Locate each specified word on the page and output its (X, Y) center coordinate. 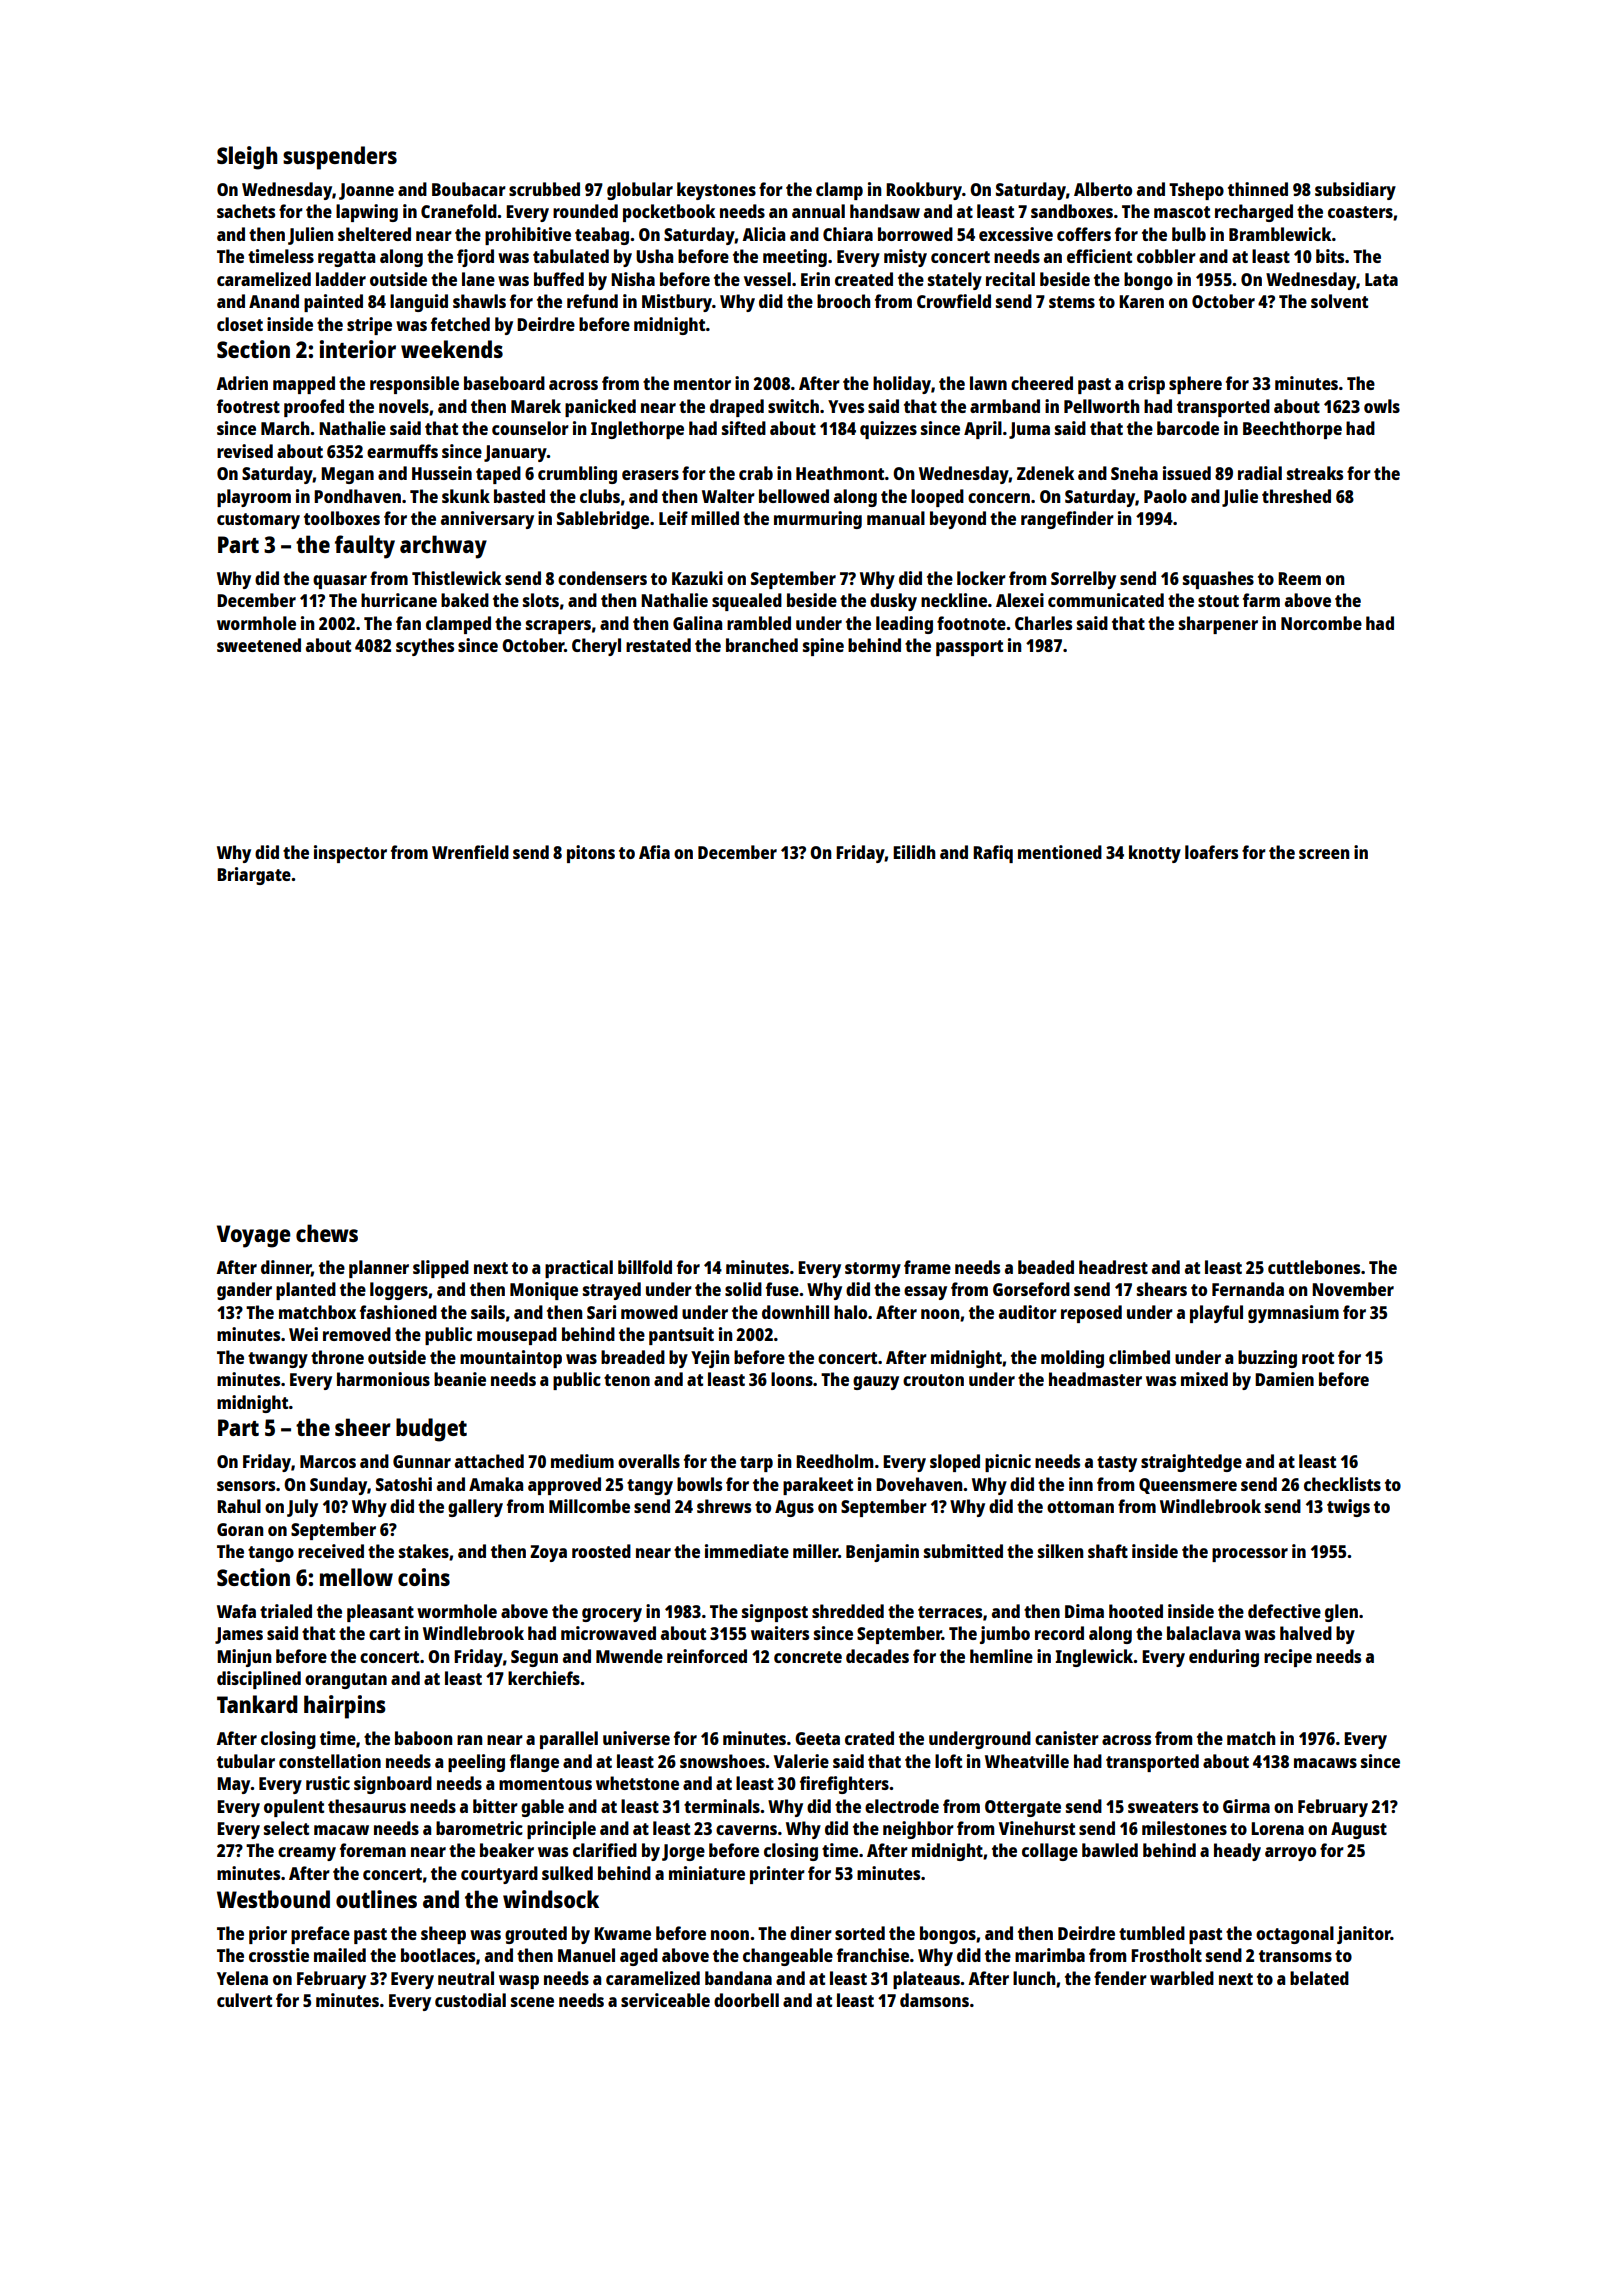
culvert (244, 2000)
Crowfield (954, 301)
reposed (1091, 1314)
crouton (933, 1380)
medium (582, 1461)
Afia (654, 852)
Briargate (254, 876)
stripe (369, 326)
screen (1324, 854)
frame (927, 1267)
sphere (1195, 385)
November (1353, 1289)
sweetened (259, 645)
